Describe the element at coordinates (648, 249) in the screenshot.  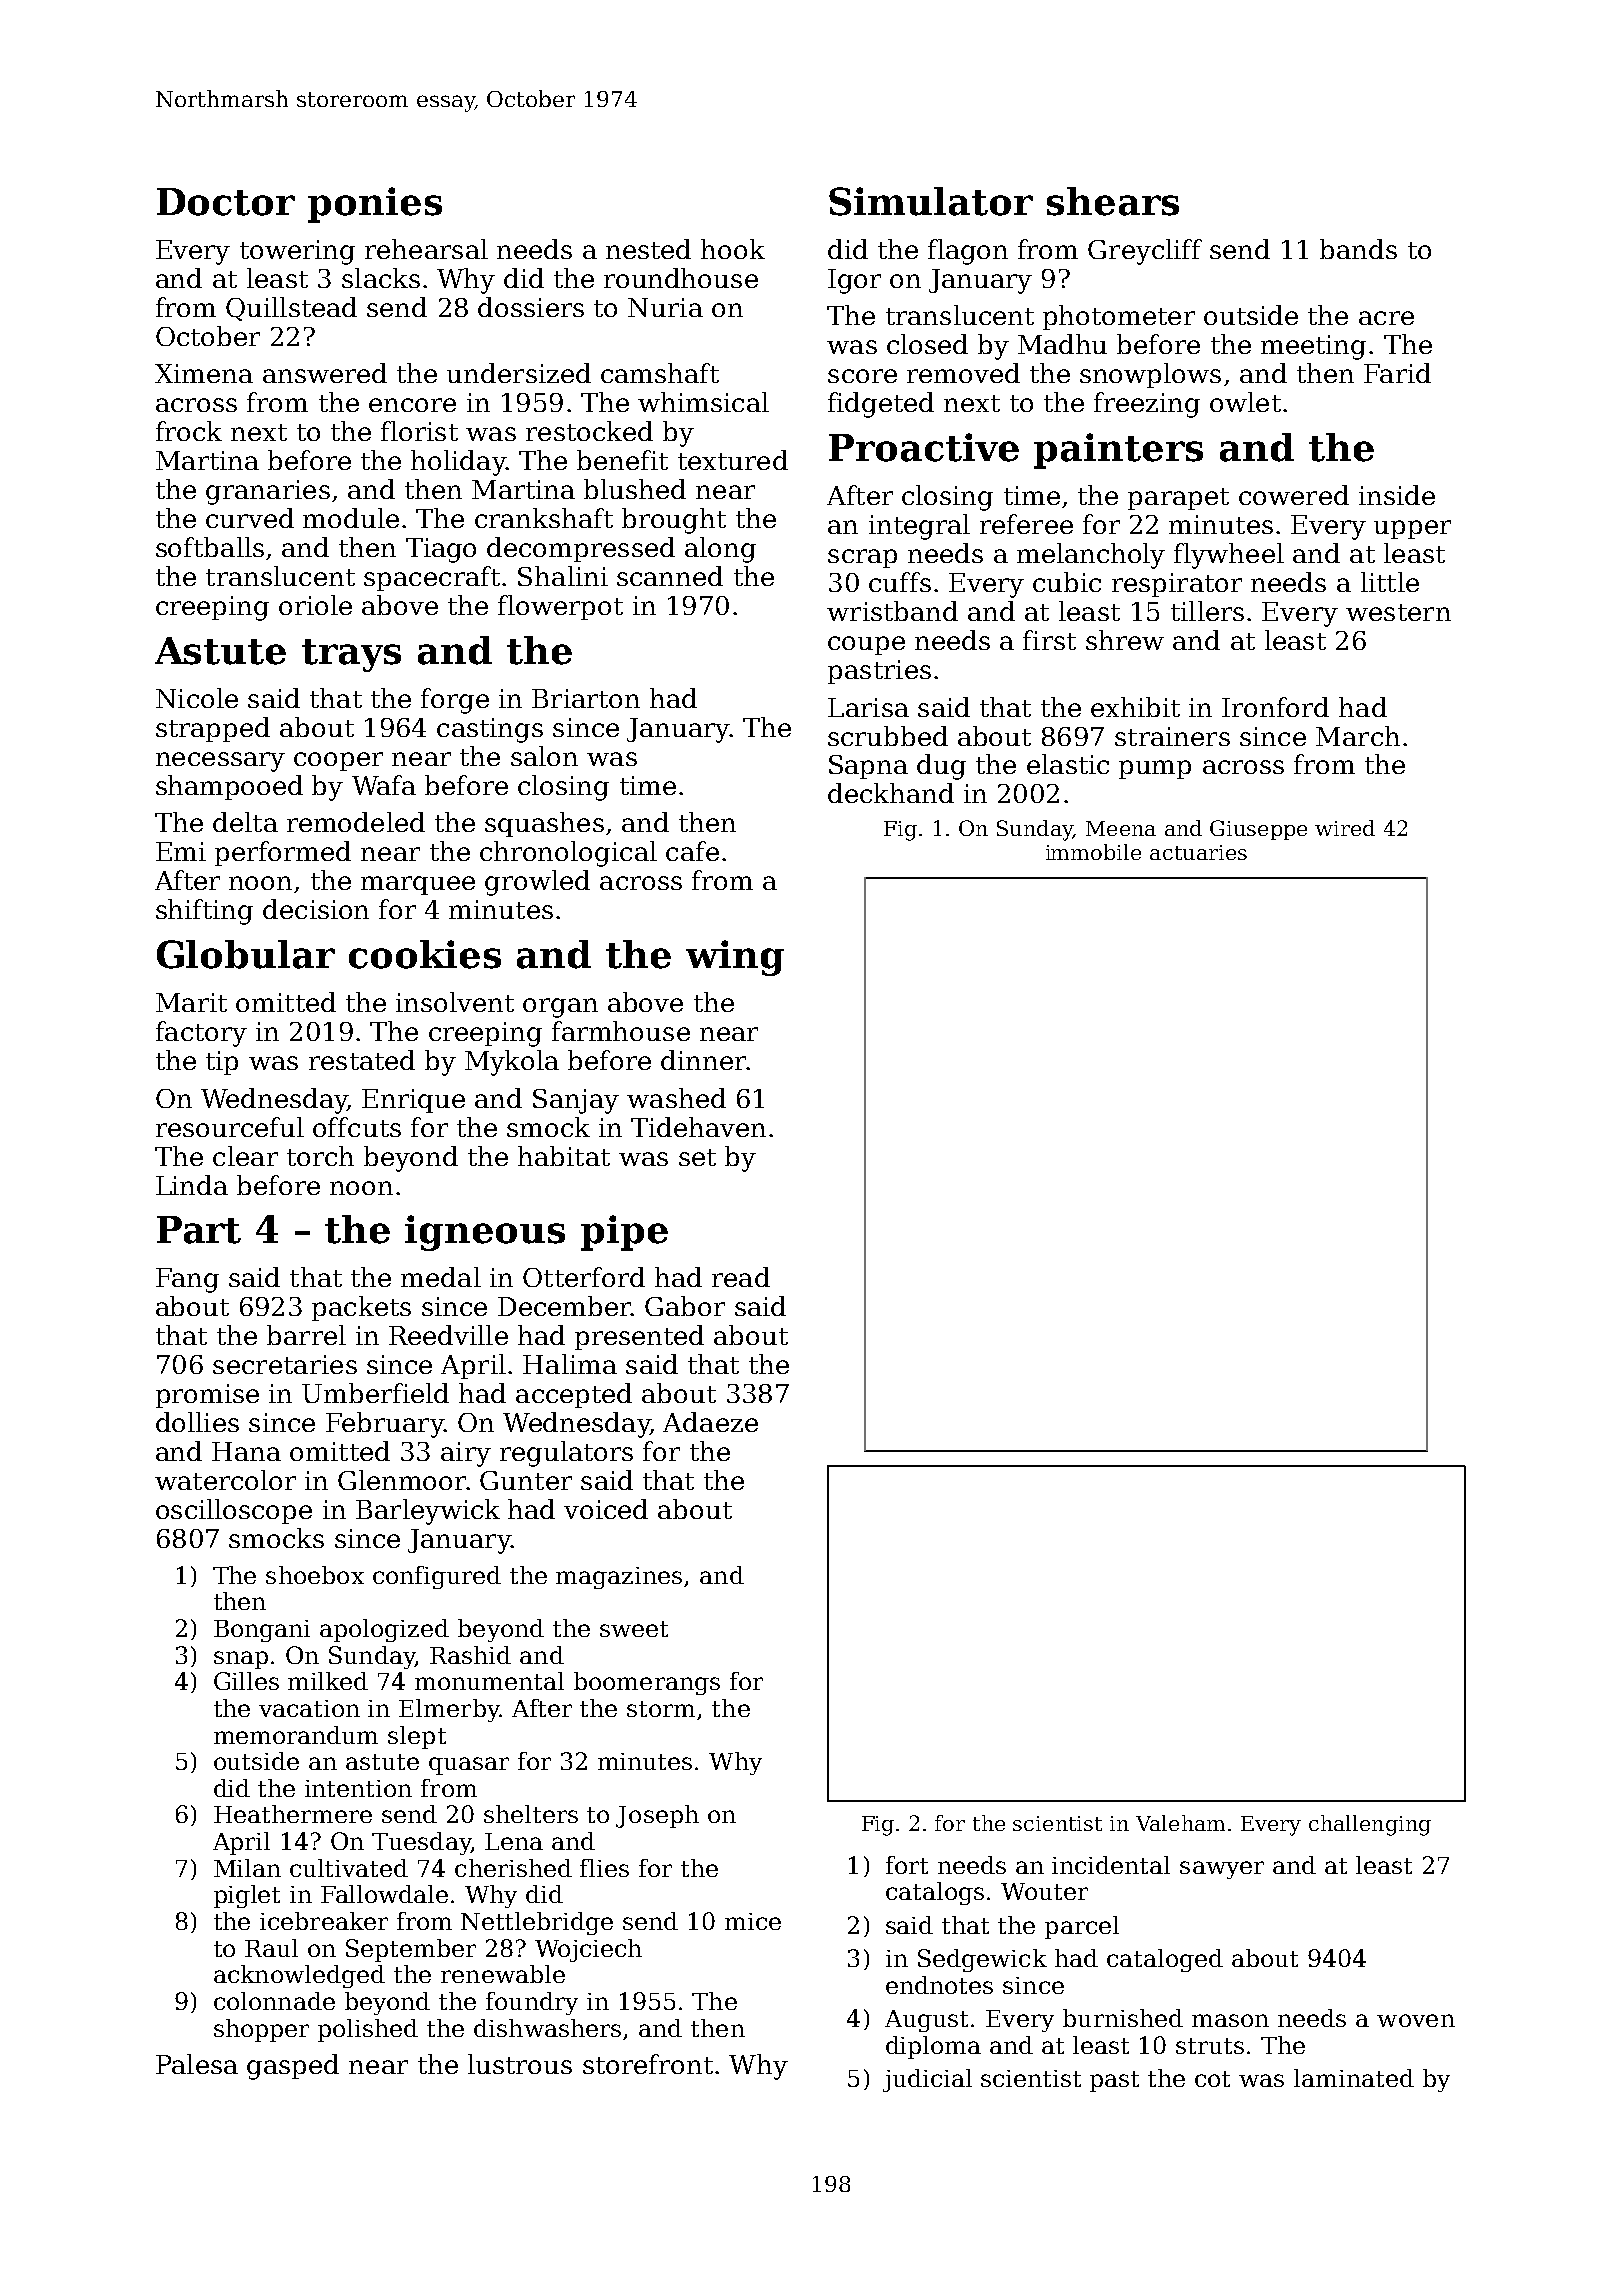
I see `nested` at that location.
